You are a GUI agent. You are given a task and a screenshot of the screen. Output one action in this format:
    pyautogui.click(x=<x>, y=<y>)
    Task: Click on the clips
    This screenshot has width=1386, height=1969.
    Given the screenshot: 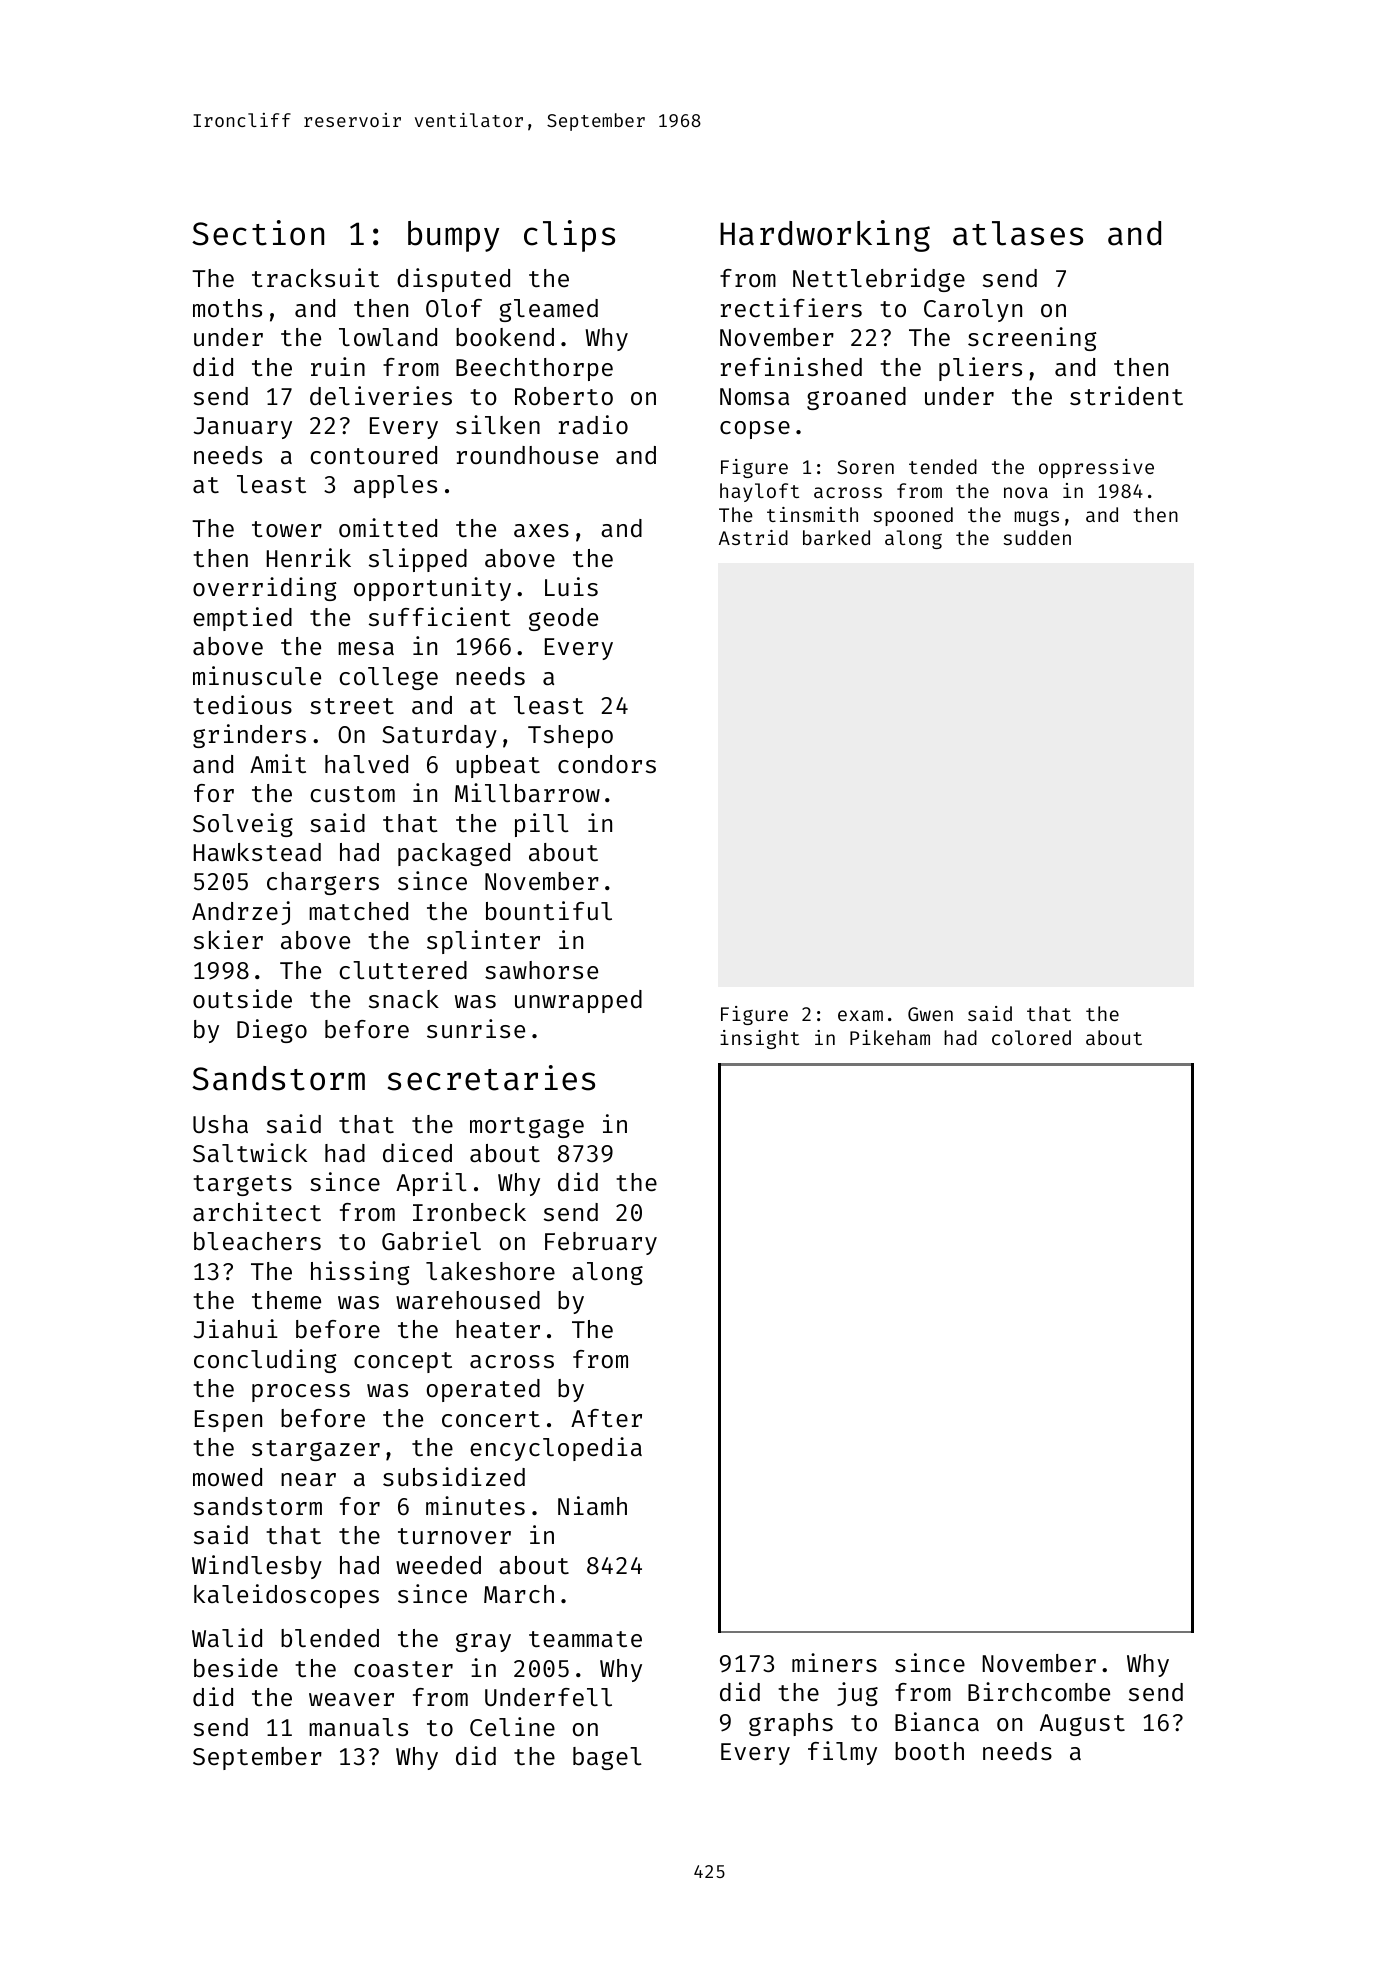 What is the action you would take?
    pyautogui.click(x=569, y=236)
